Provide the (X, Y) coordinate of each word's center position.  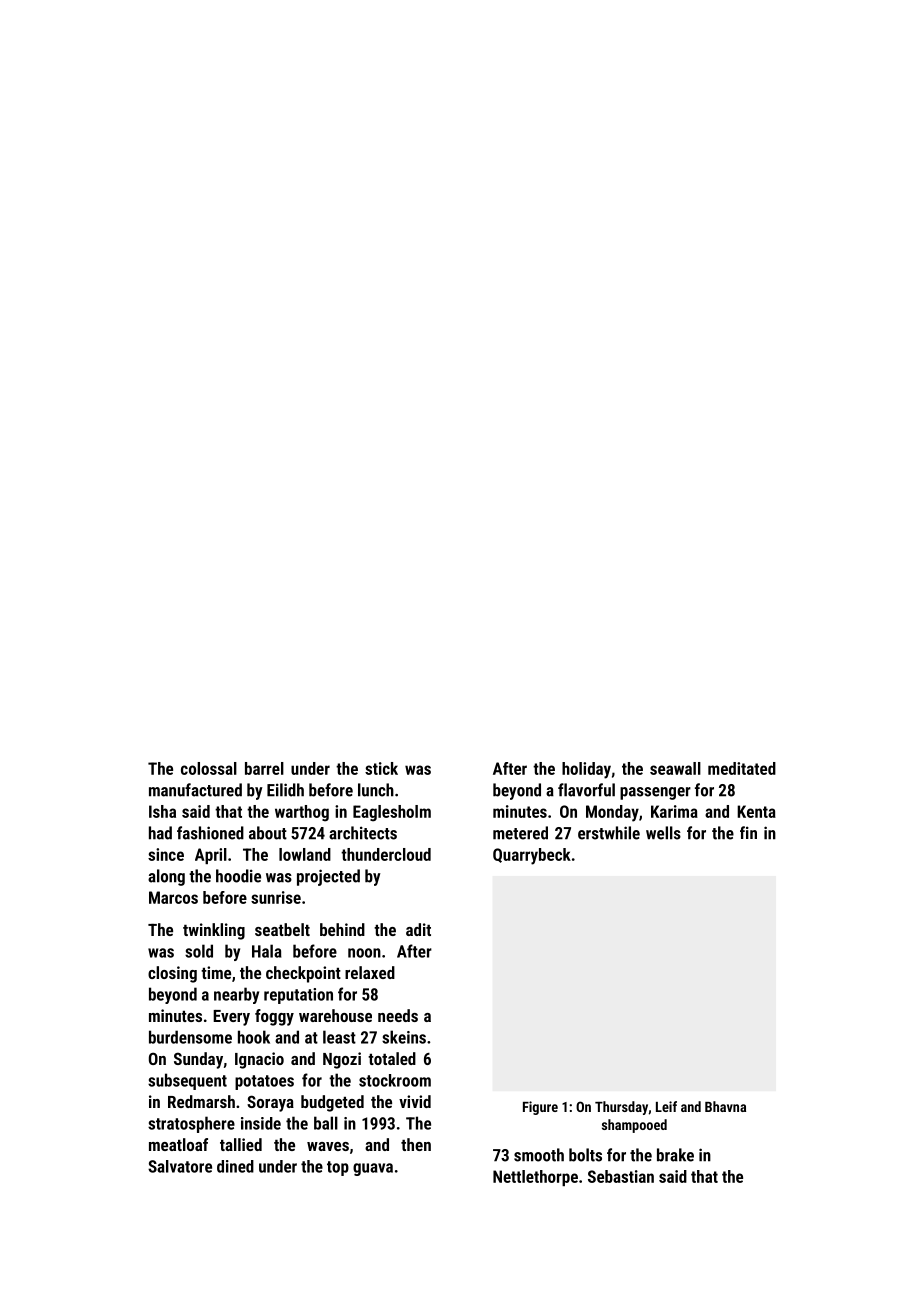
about (268, 833)
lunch (376, 790)
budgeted (332, 1103)
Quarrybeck (532, 856)
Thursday (621, 1108)
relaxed (370, 972)
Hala (267, 951)
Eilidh (285, 790)
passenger (655, 793)
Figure (540, 1108)
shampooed (634, 1126)
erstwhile (609, 833)
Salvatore (180, 1166)
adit (418, 929)
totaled (392, 1058)
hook (254, 1037)
